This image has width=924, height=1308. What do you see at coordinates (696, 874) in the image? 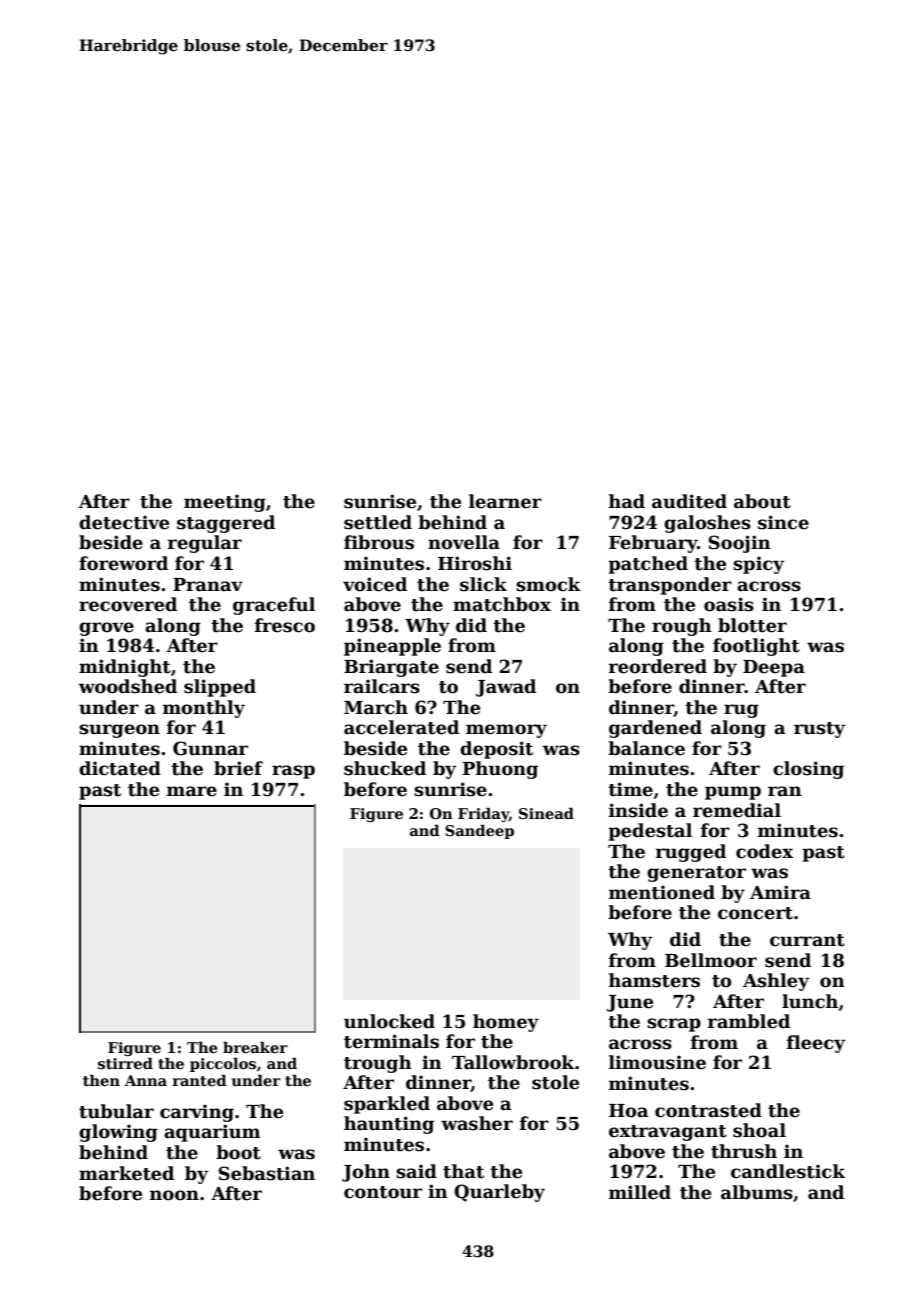
I see `generator` at bounding box center [696, 874].
